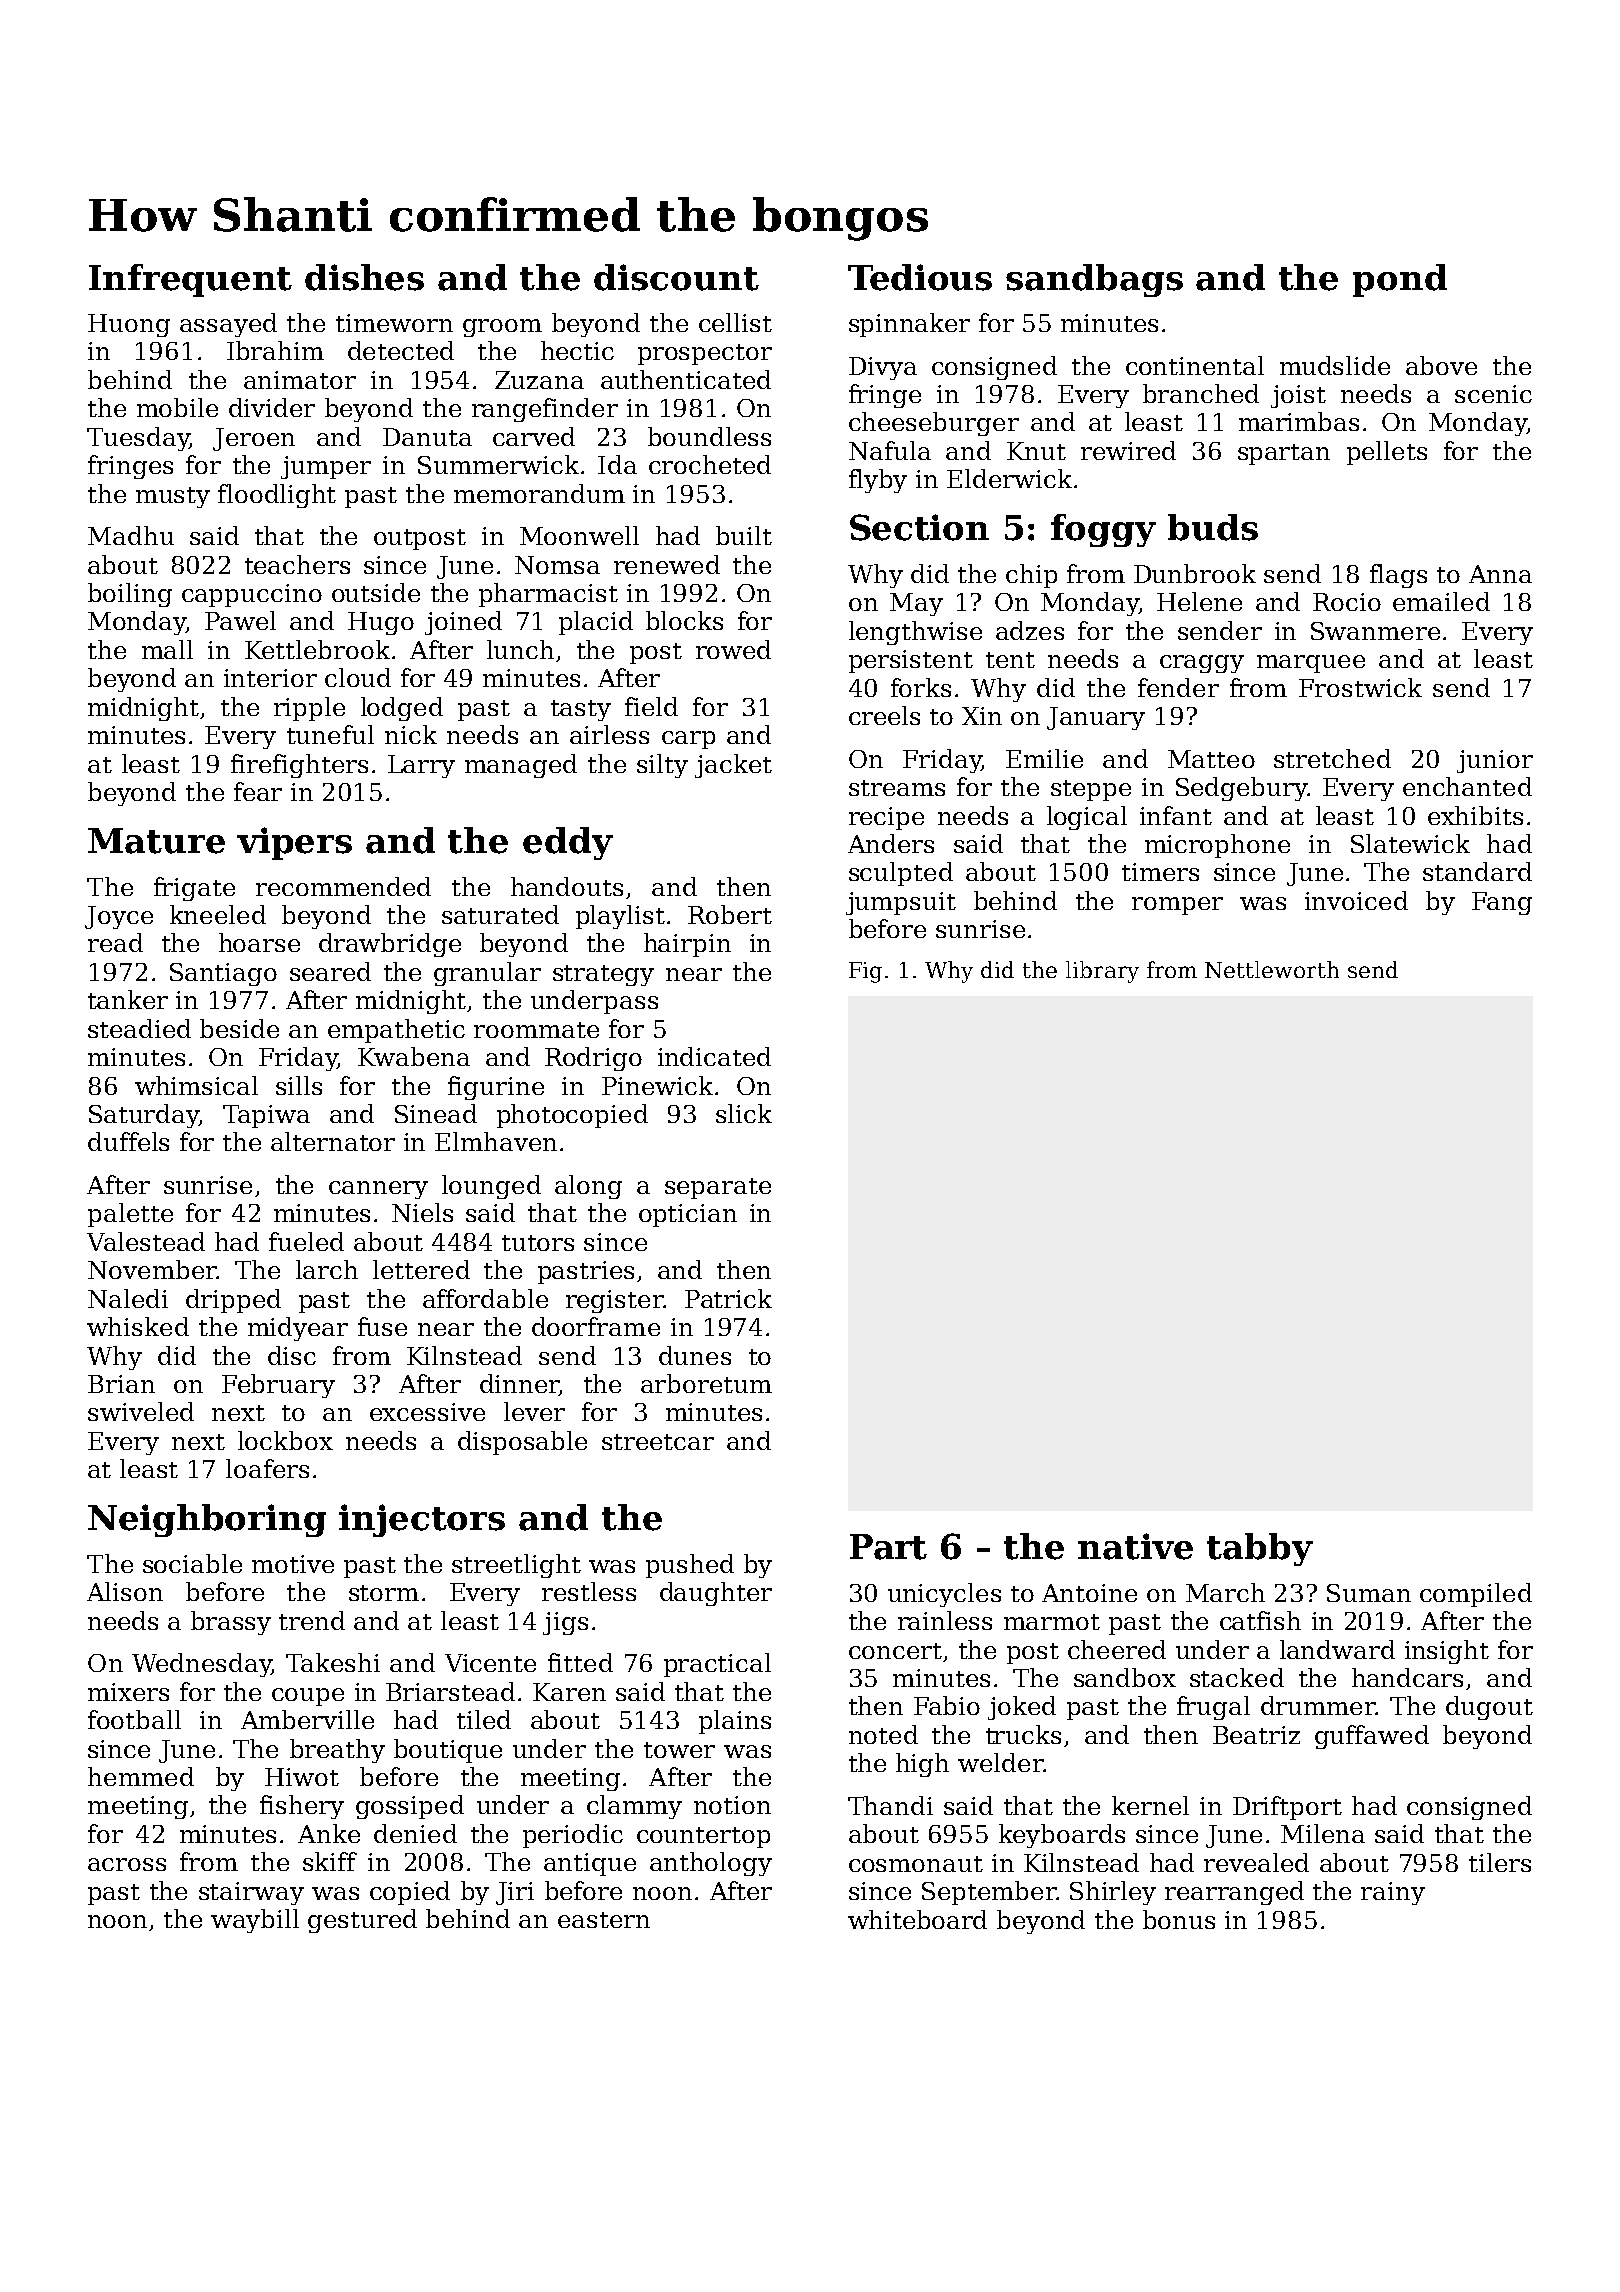 The image size is (1620, 2292). I want to click on sandbags, so click(1094, 280).
